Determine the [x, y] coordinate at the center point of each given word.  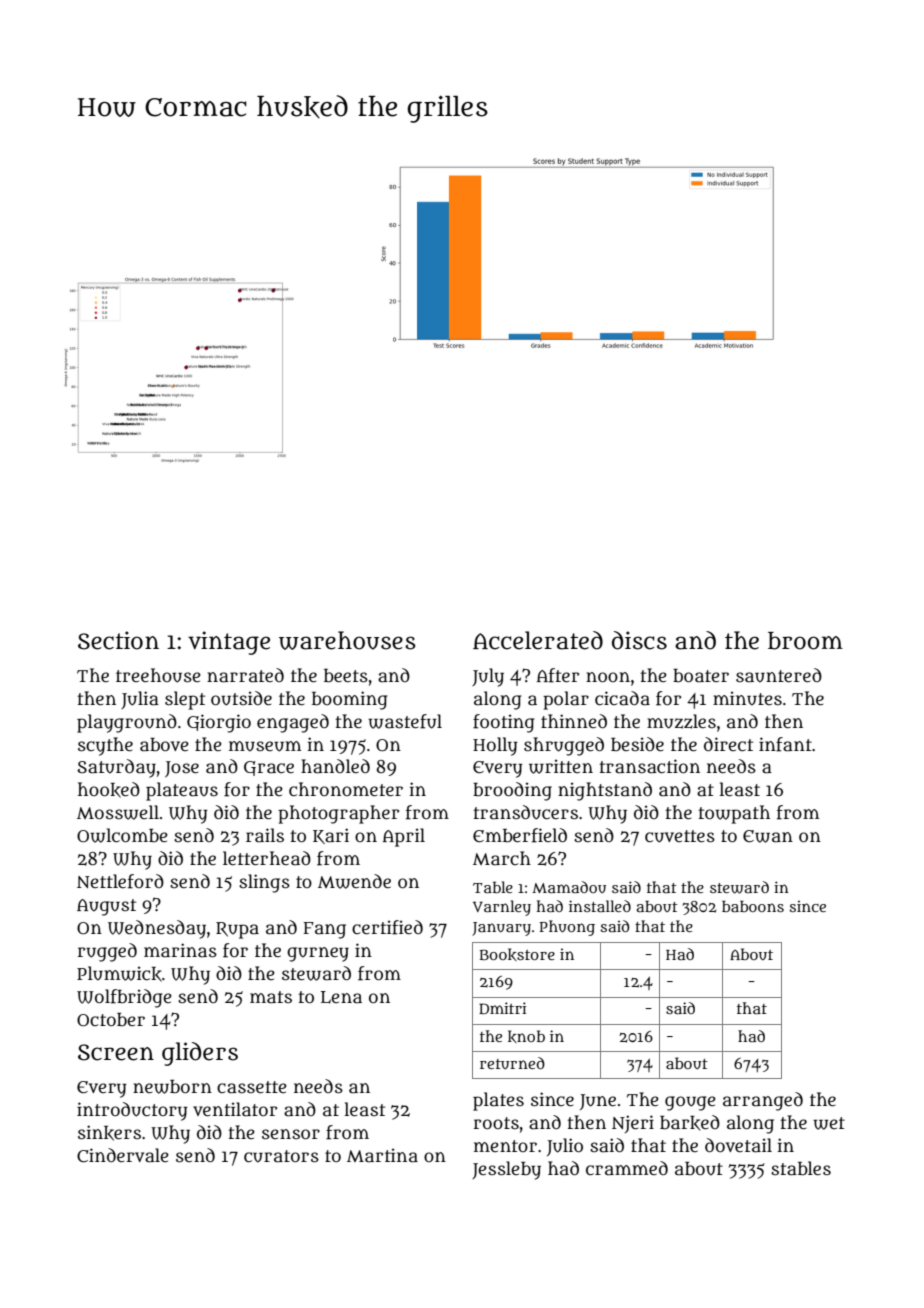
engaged [293, 723]
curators [281, 1156]
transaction [649, 766]
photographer [338, 814]
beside [637, 744]
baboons [753, 906]
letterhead [267, 858]
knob [526, 1036]
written [561, 766]
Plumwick [119, 974]
